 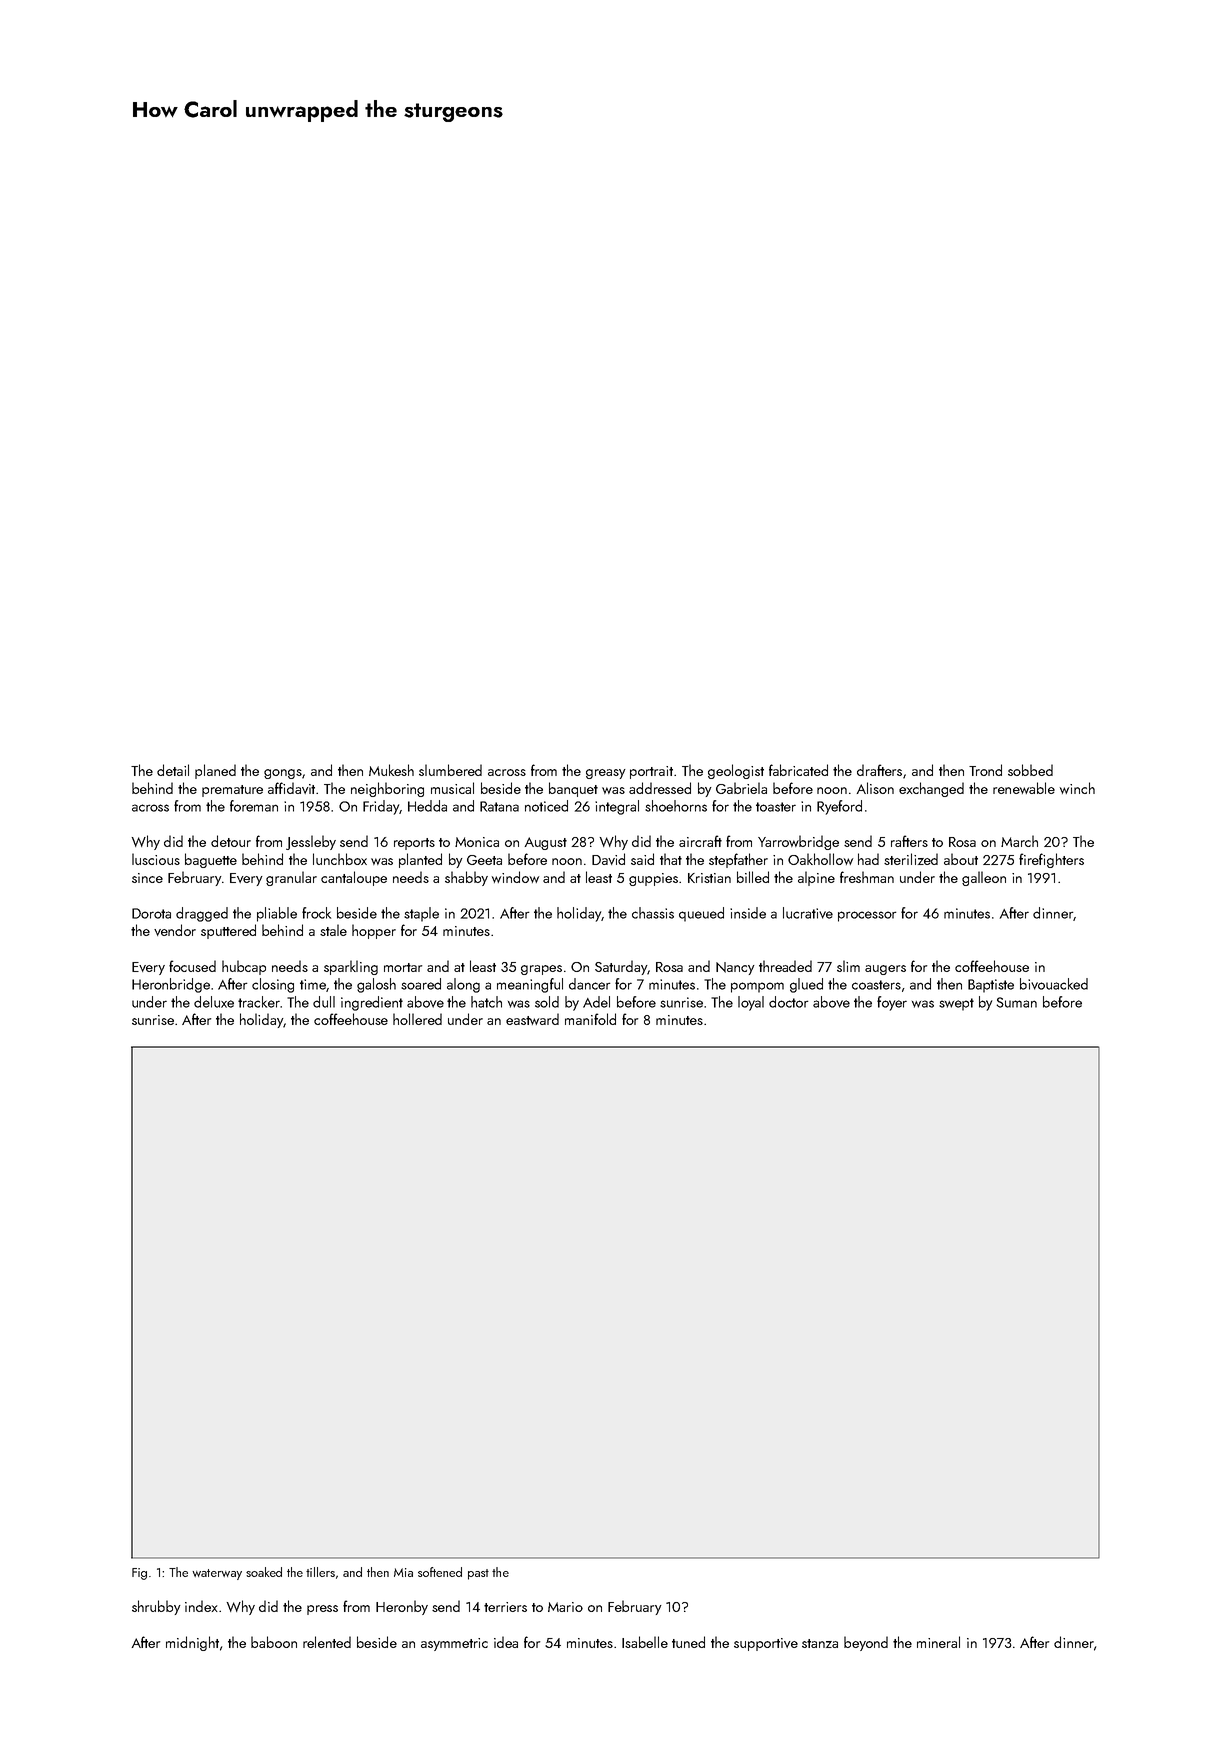 What do you see at coordinates (283, 774) in the page?
I see `gongs` at bounding box center [283, 774].
